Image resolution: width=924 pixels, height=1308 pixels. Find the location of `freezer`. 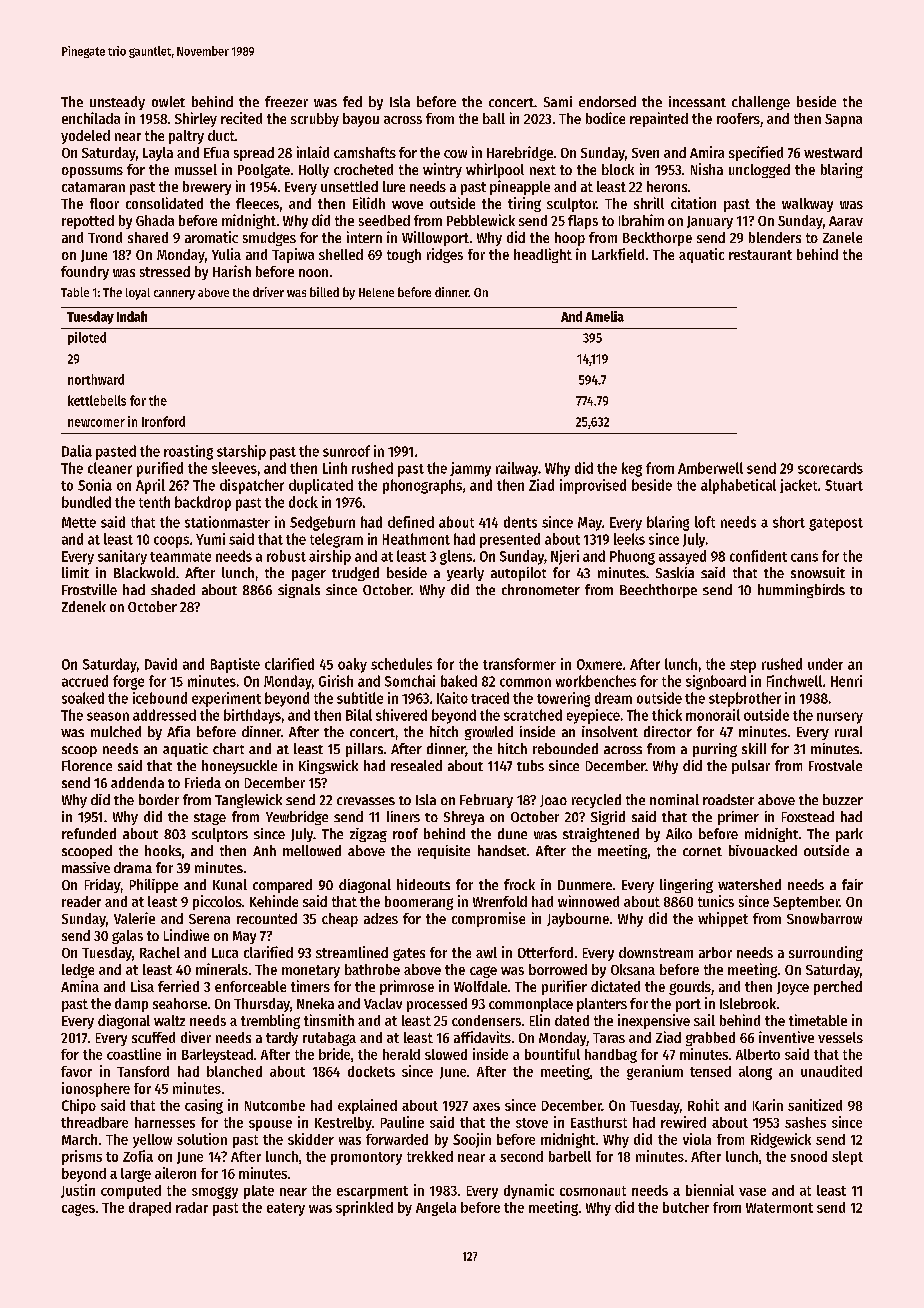

freezer is located at coordinates (286, 101).
